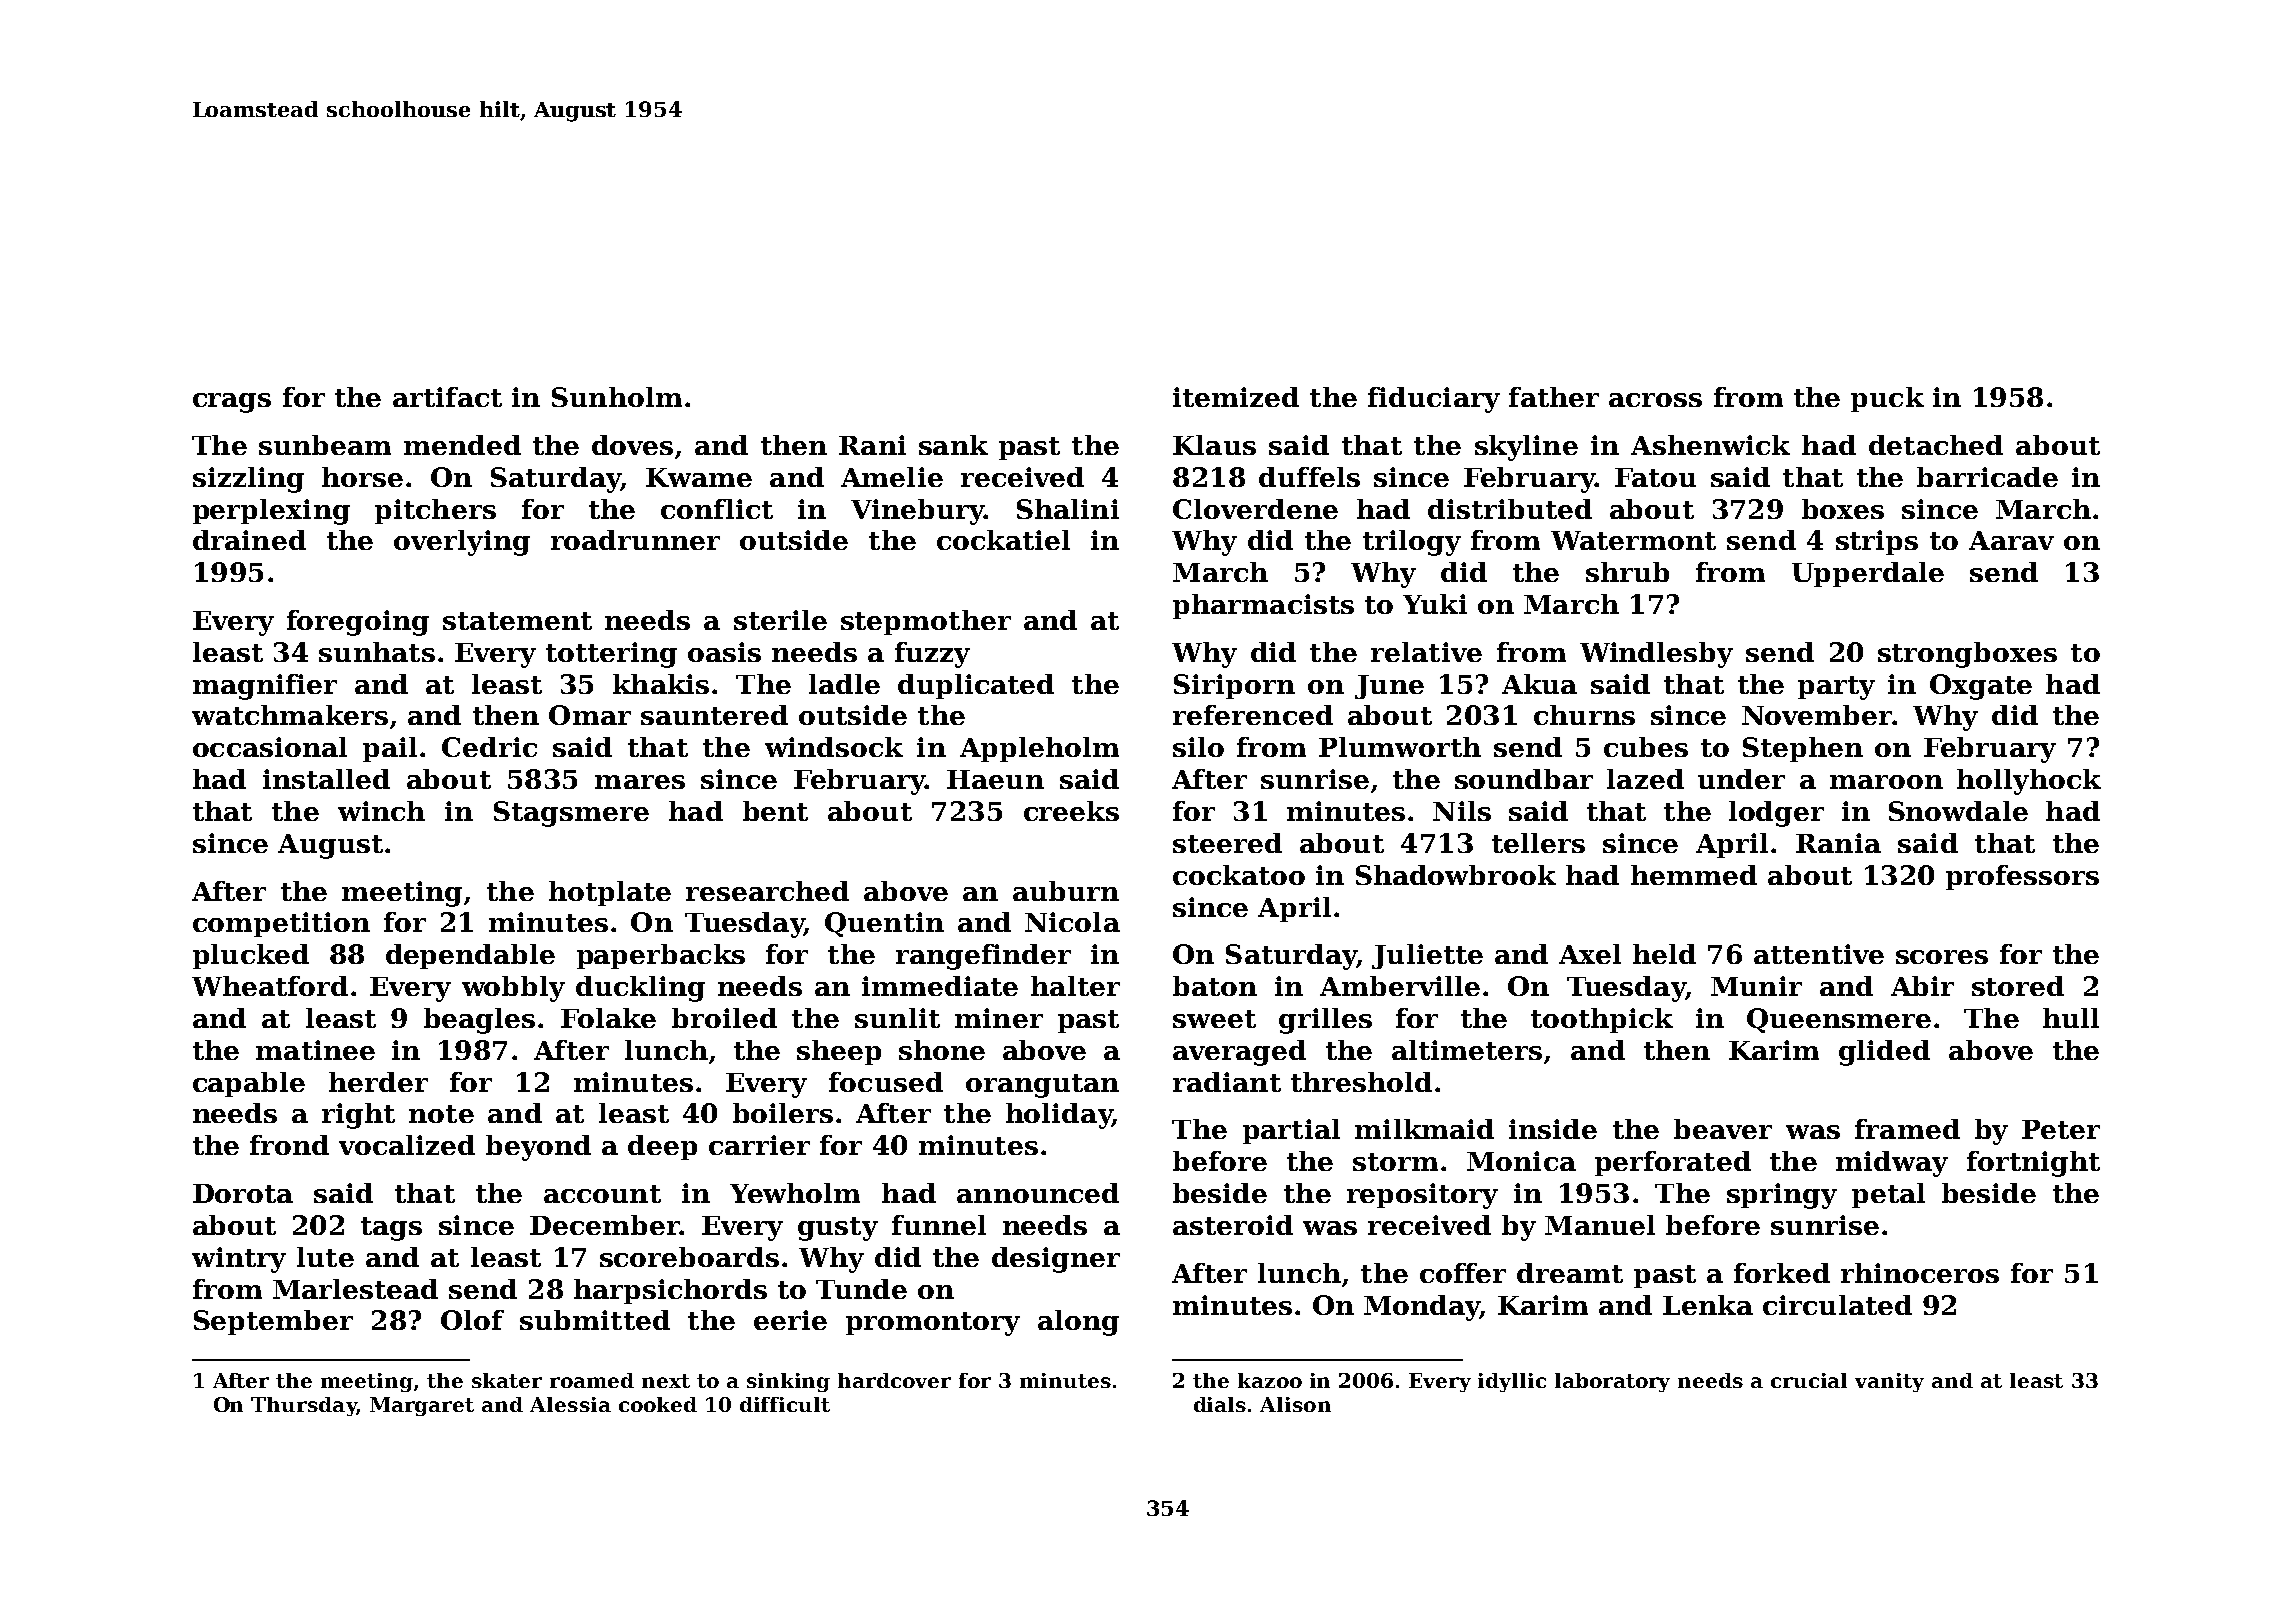  What do you see at coordinates (447, 397) in the image?
I see `artifact` at bounding box center [447, 397].
